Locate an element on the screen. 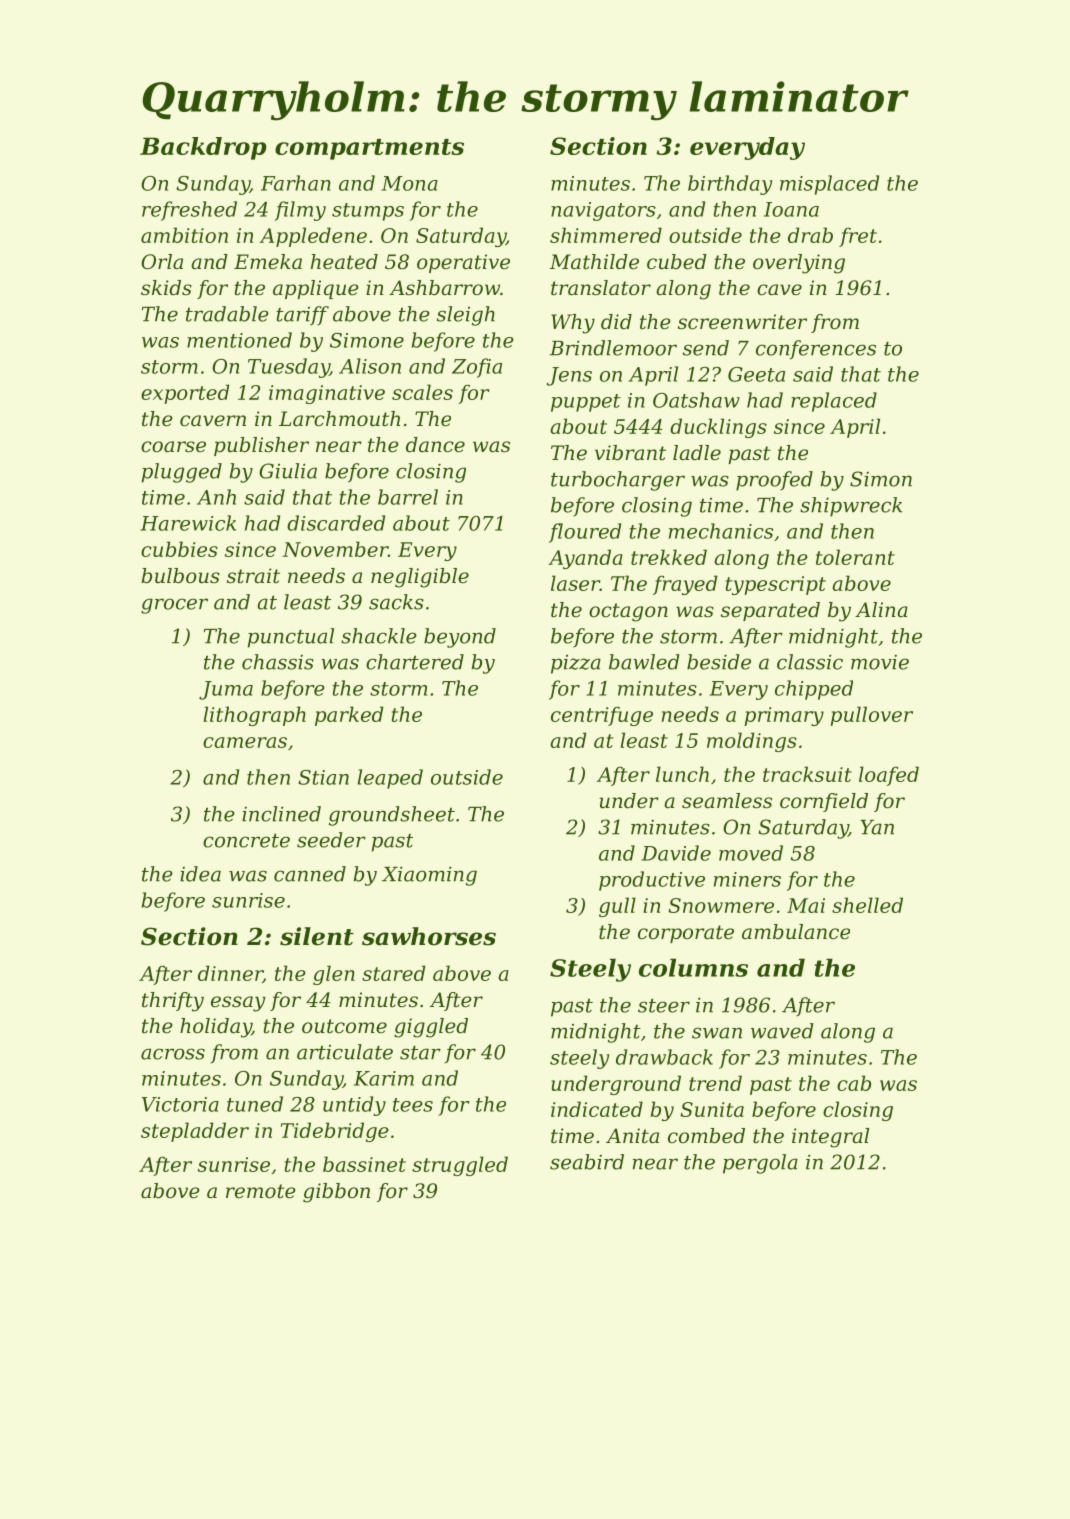  navigators is located at coordinates (603, 211).
